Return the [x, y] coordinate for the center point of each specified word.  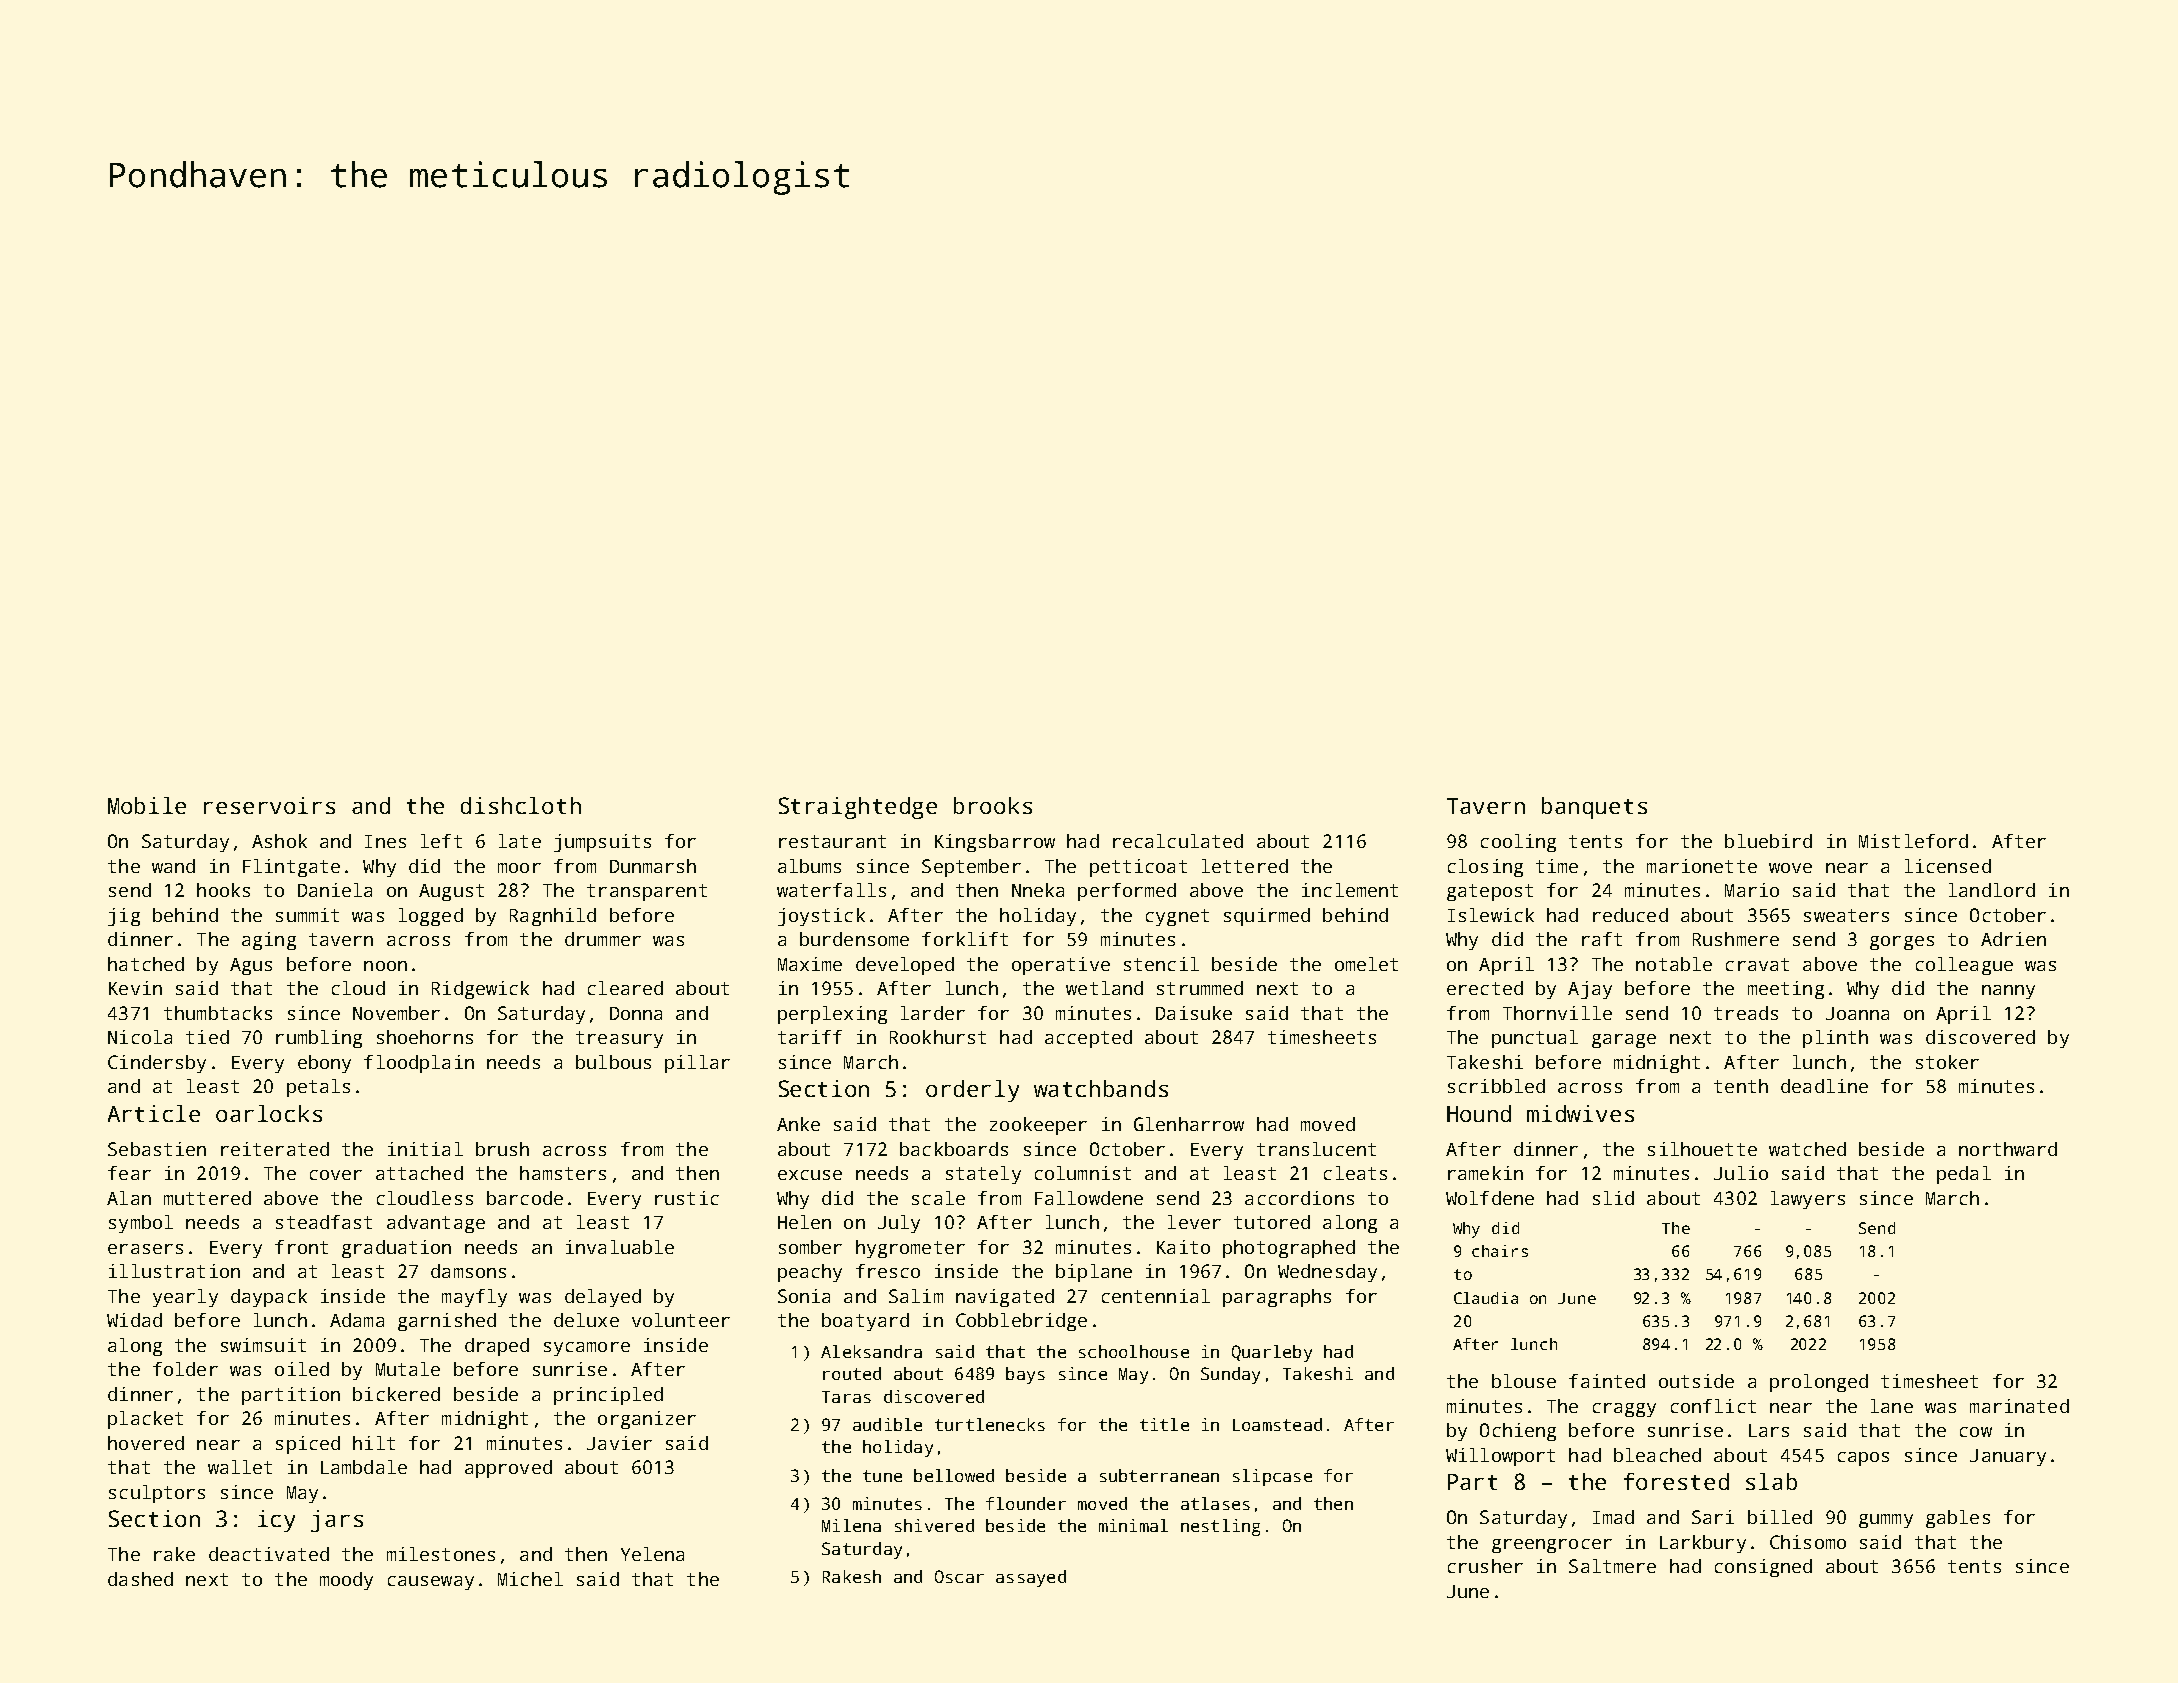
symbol [141, 1224]
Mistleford [1913, 841]
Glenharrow [1189, 1124]
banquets [1594, 808]
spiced [308, 1445]
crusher [1485, 1566]
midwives [1580, 1113]
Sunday [1230, 1375]
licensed [1948, 866]
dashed [140, 1579]
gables [1958, 1519]
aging [269, 941]
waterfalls [831, 890]
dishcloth [521, 805]
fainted [1607, 1381]
